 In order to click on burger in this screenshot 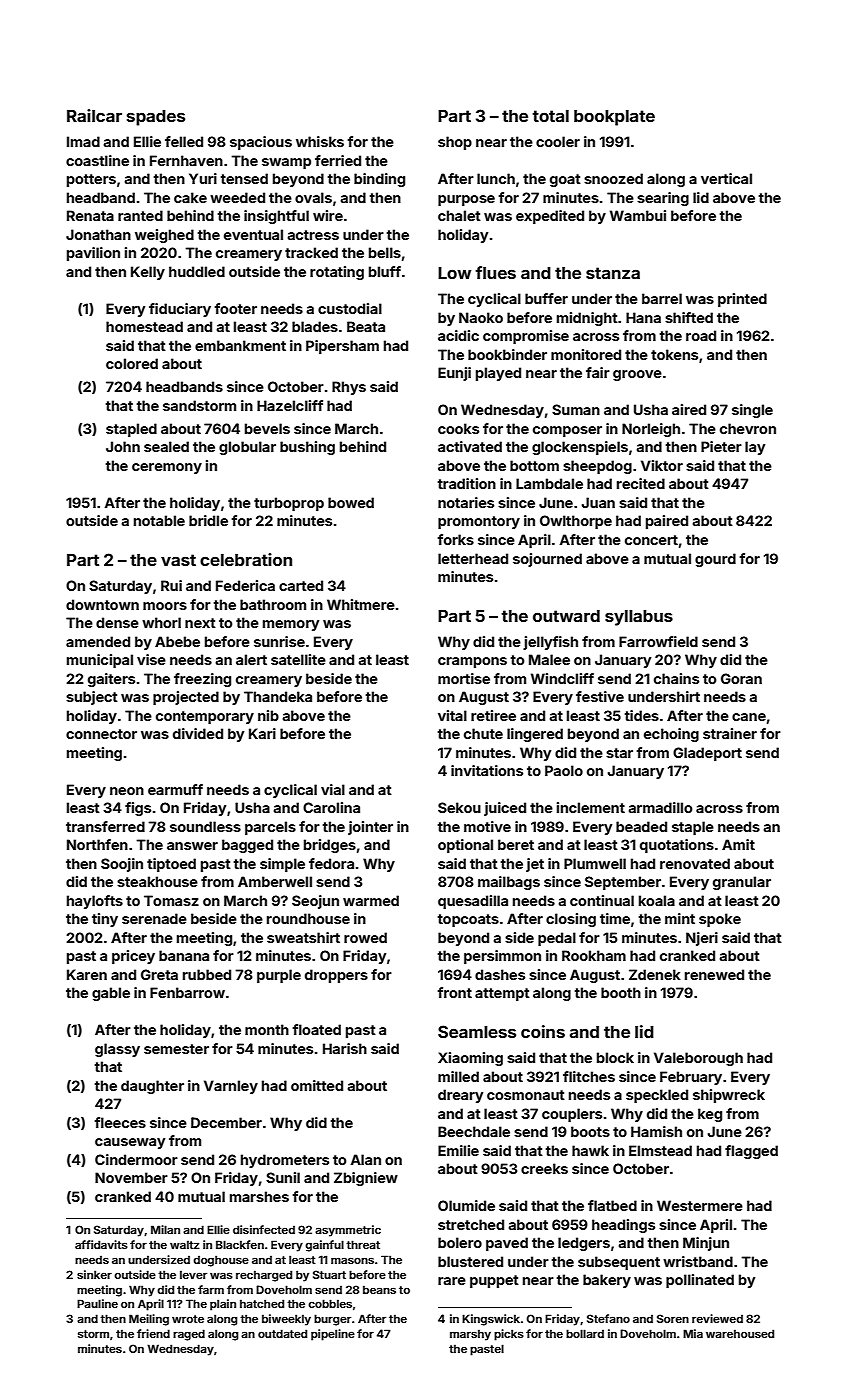, I will do `click(332, 1320)`.
